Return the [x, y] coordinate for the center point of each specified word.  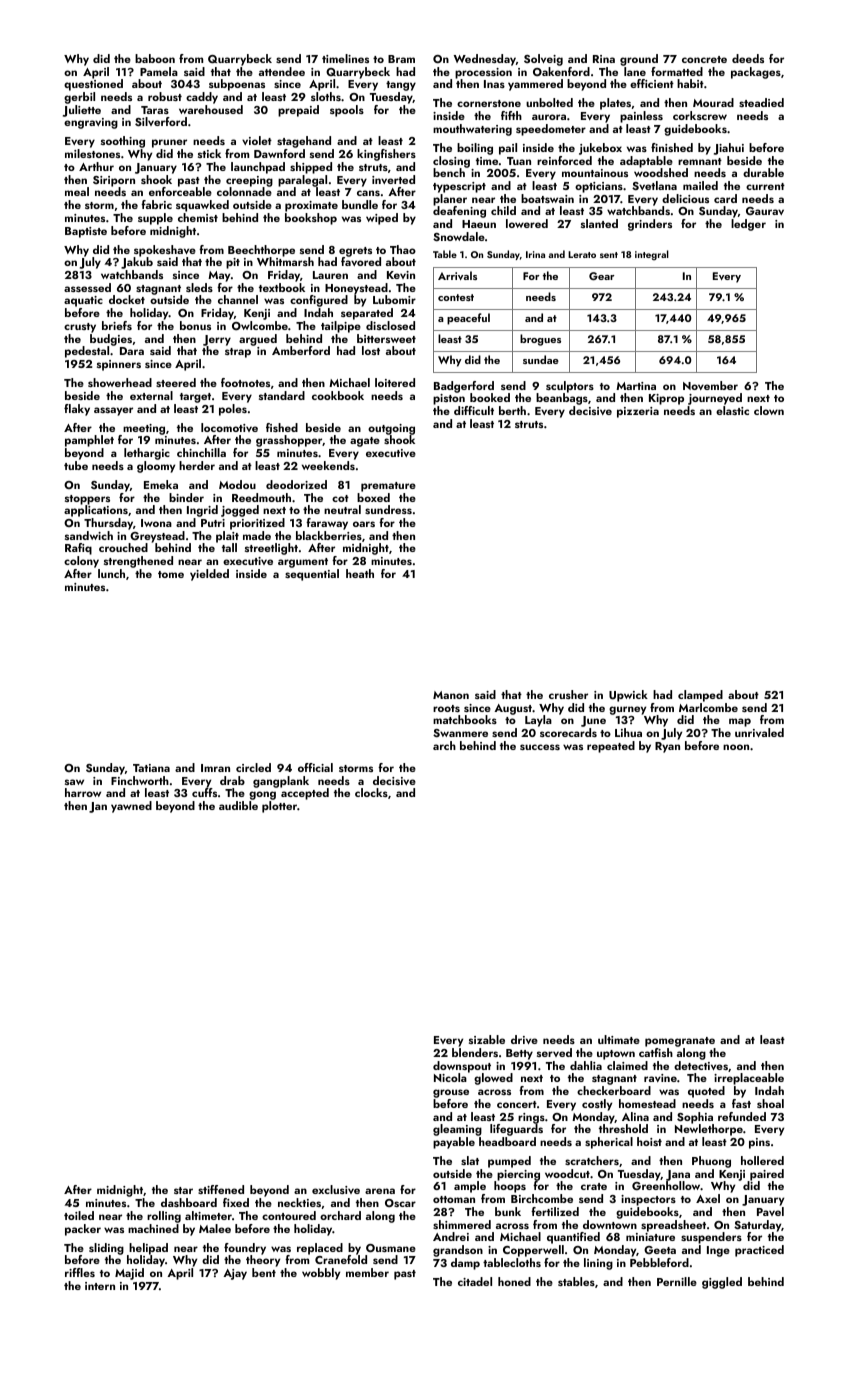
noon [736, 747]
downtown [610, 1224]
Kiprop [666, 399]
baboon [155, 58]
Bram [401, 59]
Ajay [235, 1274]
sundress [388, 509]
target [195, 398]
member [367, 1272]
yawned [131, 807]
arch [444, 745]
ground [639, 60]
